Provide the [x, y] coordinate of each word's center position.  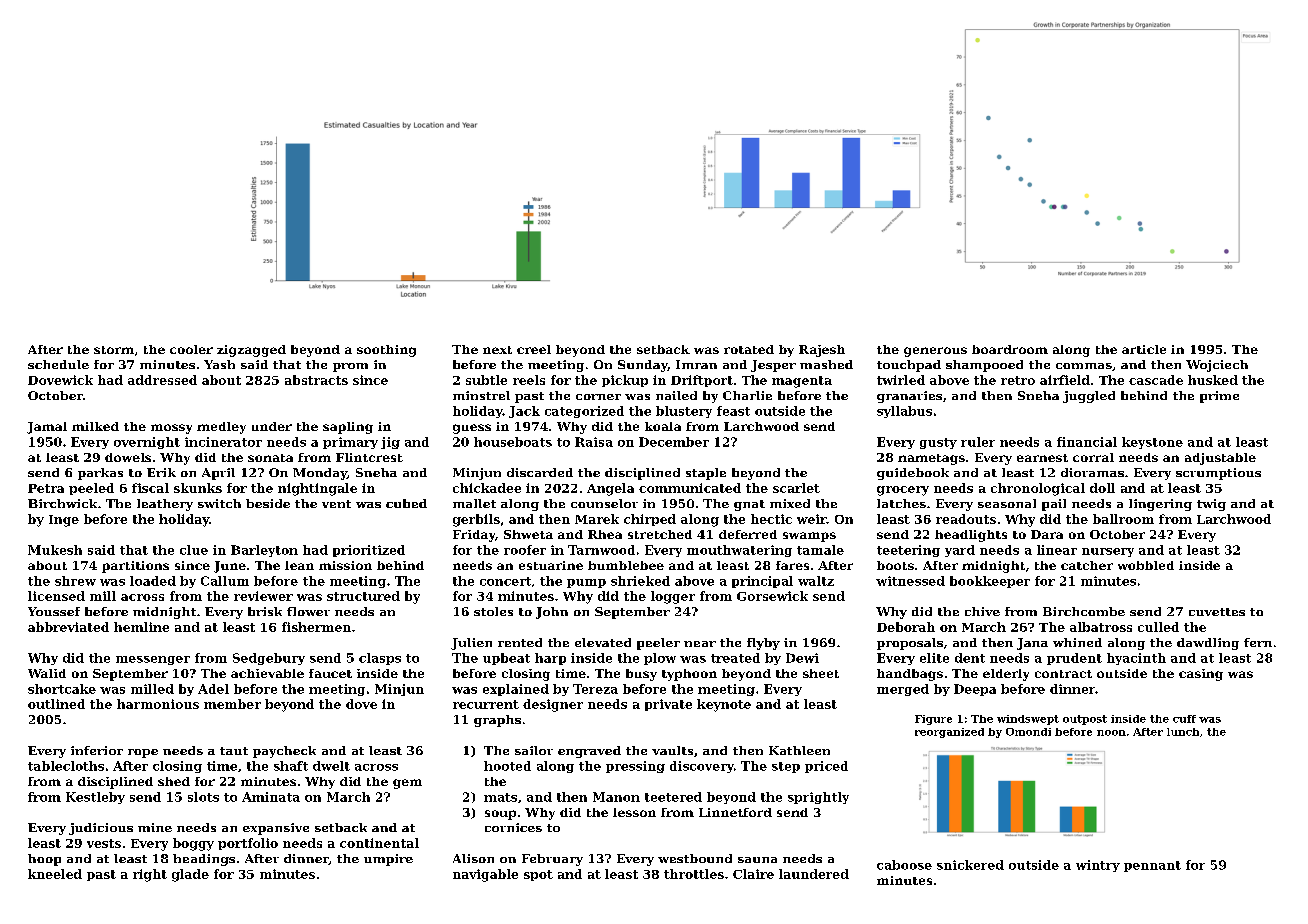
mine [155, 827]
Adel [213, 689]
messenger [153, 660]
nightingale [317, 489]
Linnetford [735, 812]
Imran [696, 364]
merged [903, 690]
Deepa [975, 690]
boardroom [1010, 349]
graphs [497, 721]
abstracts [316, 380]
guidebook [913, 474]
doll [1102, 488]
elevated [603, 642]
